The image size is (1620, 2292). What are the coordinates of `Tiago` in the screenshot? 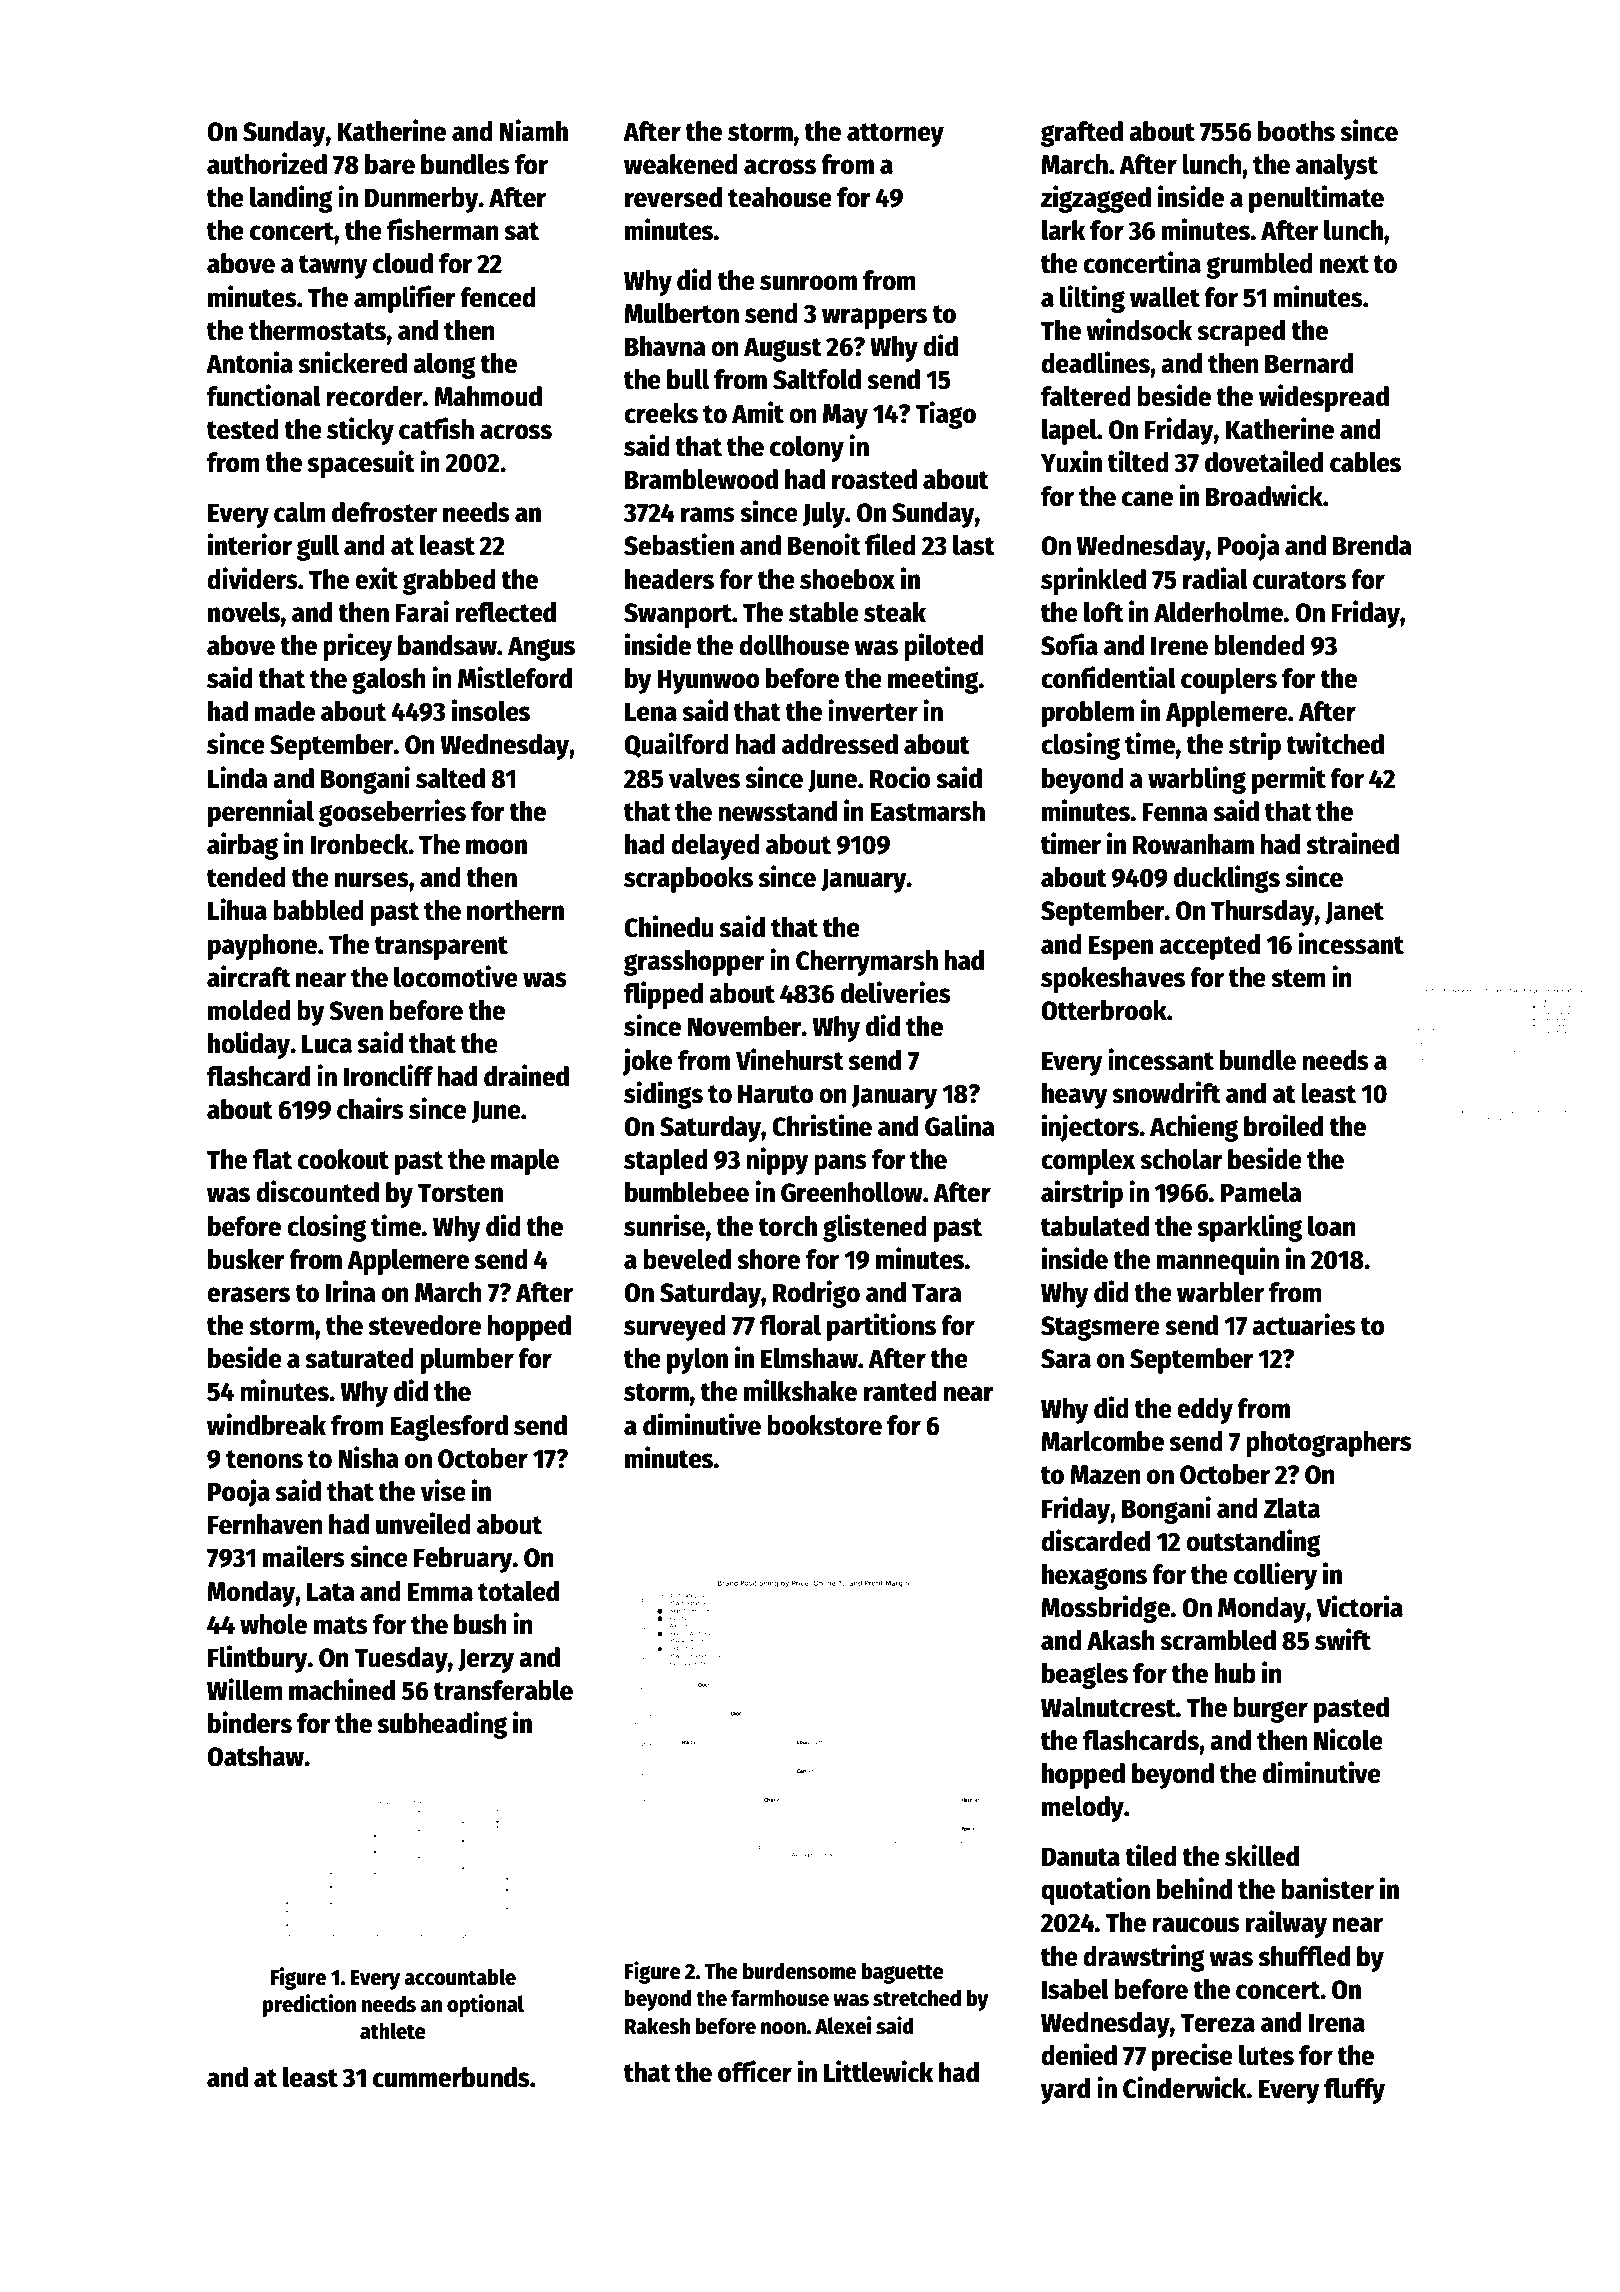 It's located at (945, 415).
